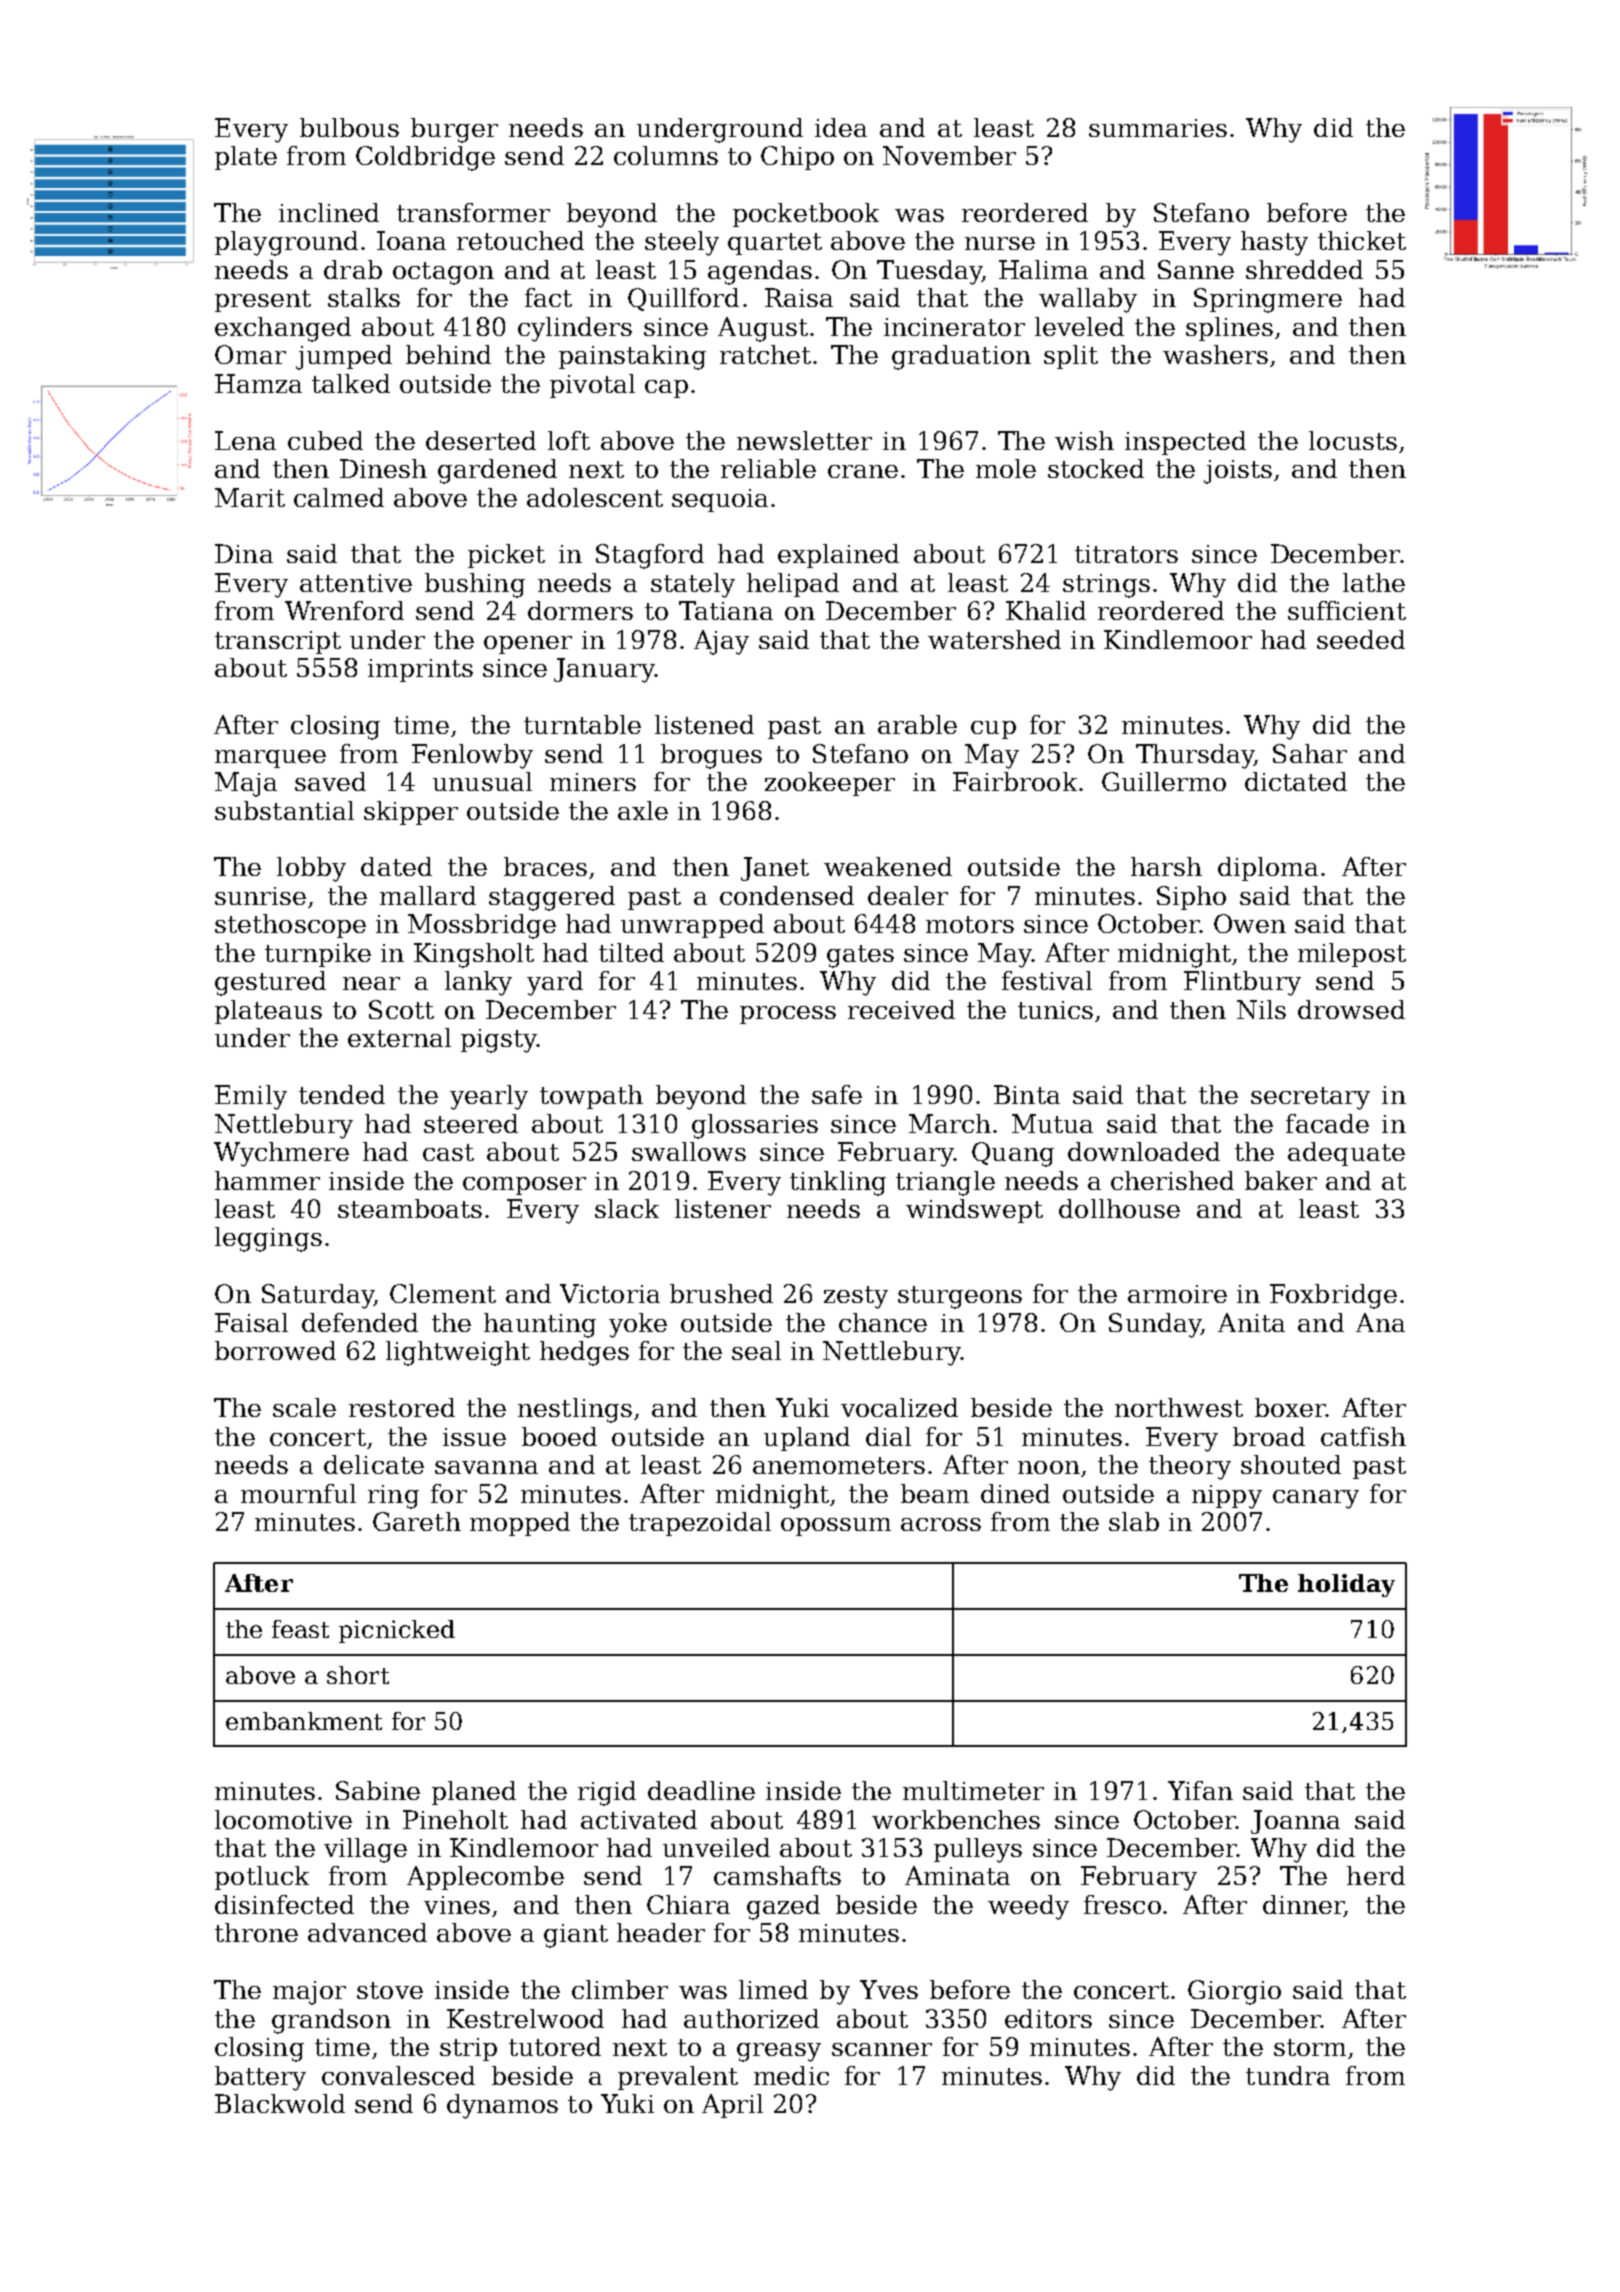  Describe the element at coordinates (700, 1524) in the screenshot. I see `trapezoidal` at that location.
